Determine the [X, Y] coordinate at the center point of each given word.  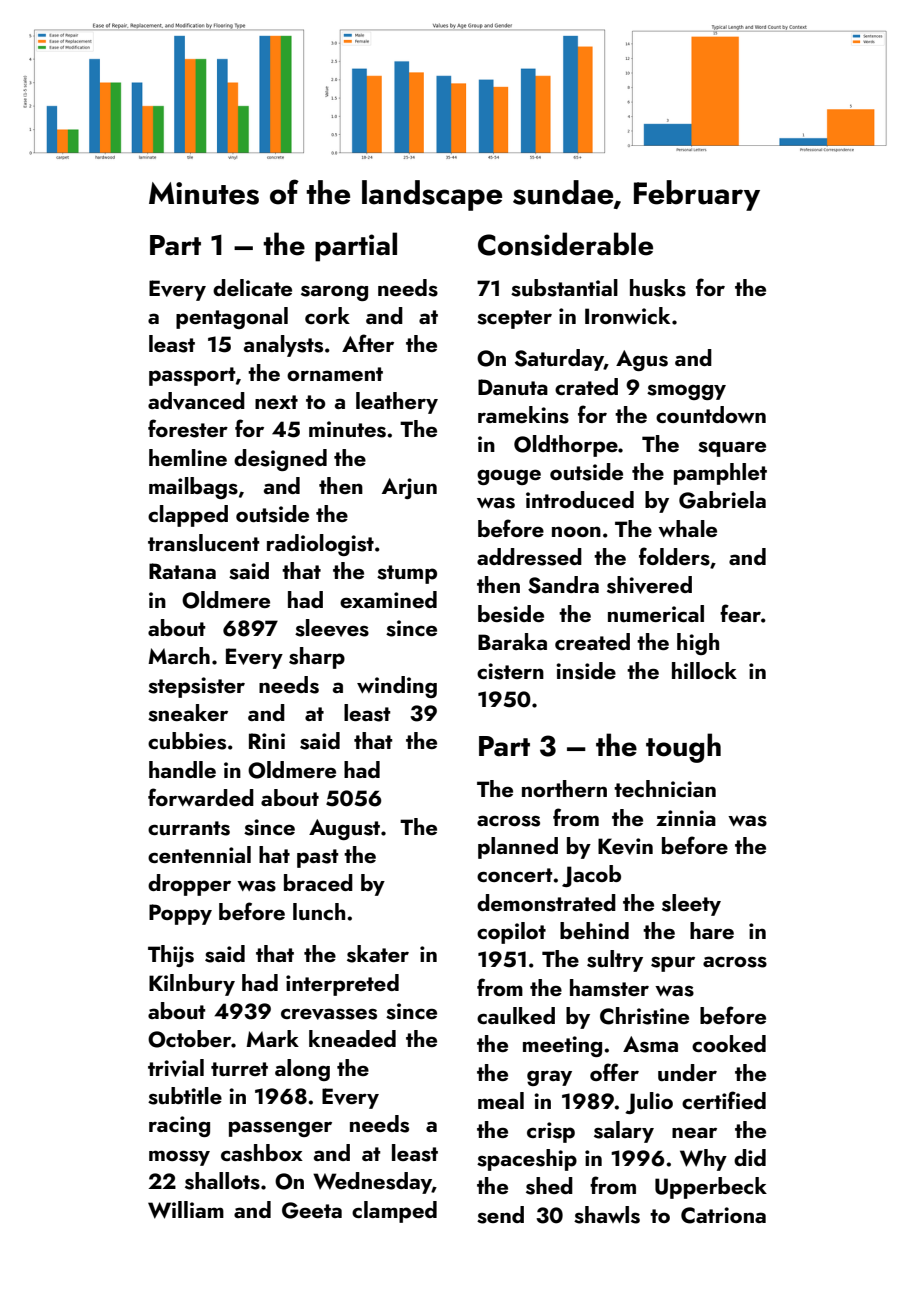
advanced [196, 401]
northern [564, 788]
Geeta [312, 1210]
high [698, 644]
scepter [514, 319]
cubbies [187, 741]
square [732, 449]
